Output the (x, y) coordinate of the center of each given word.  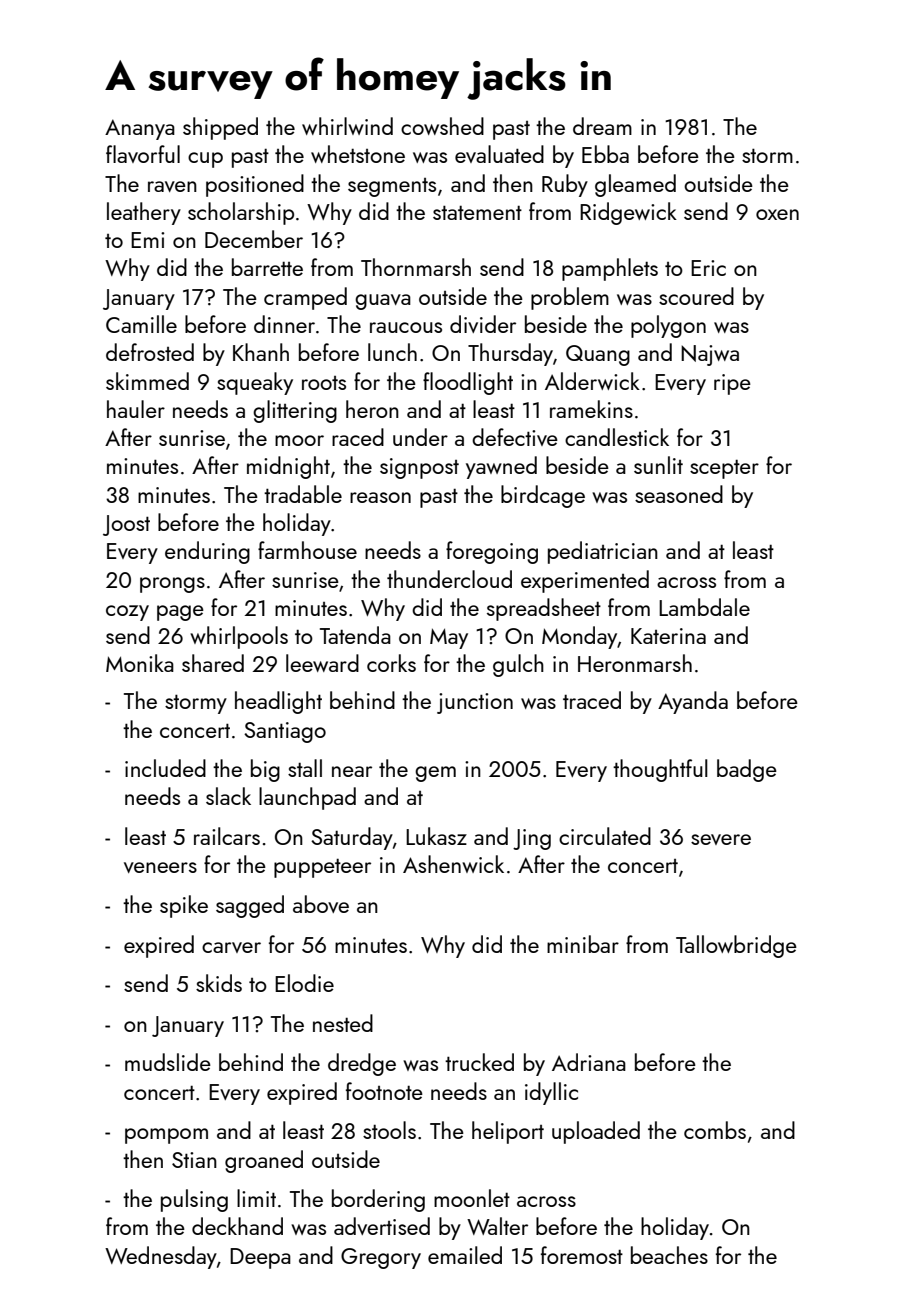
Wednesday (161, 1257)
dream (602, 126)
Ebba (605, 154)
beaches (669, 1255)
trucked (479, 1062)
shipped (220, 128)
